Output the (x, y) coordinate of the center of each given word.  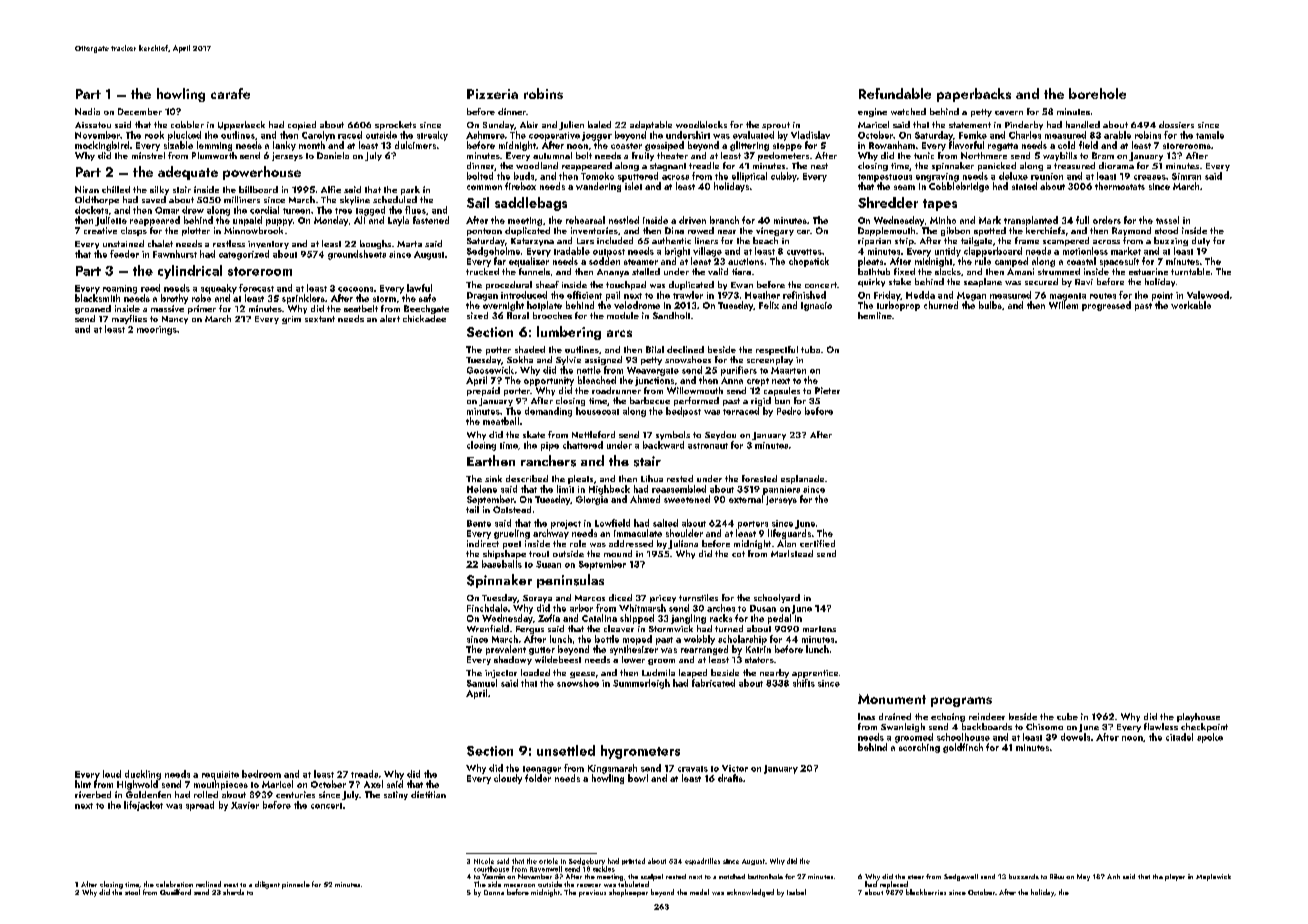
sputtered (638, 177)
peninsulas (570, 581)
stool (132, 892)
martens (819, 629)
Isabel (796, 892)
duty (1201, 241)
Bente (479, 523)
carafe (230, 93)
